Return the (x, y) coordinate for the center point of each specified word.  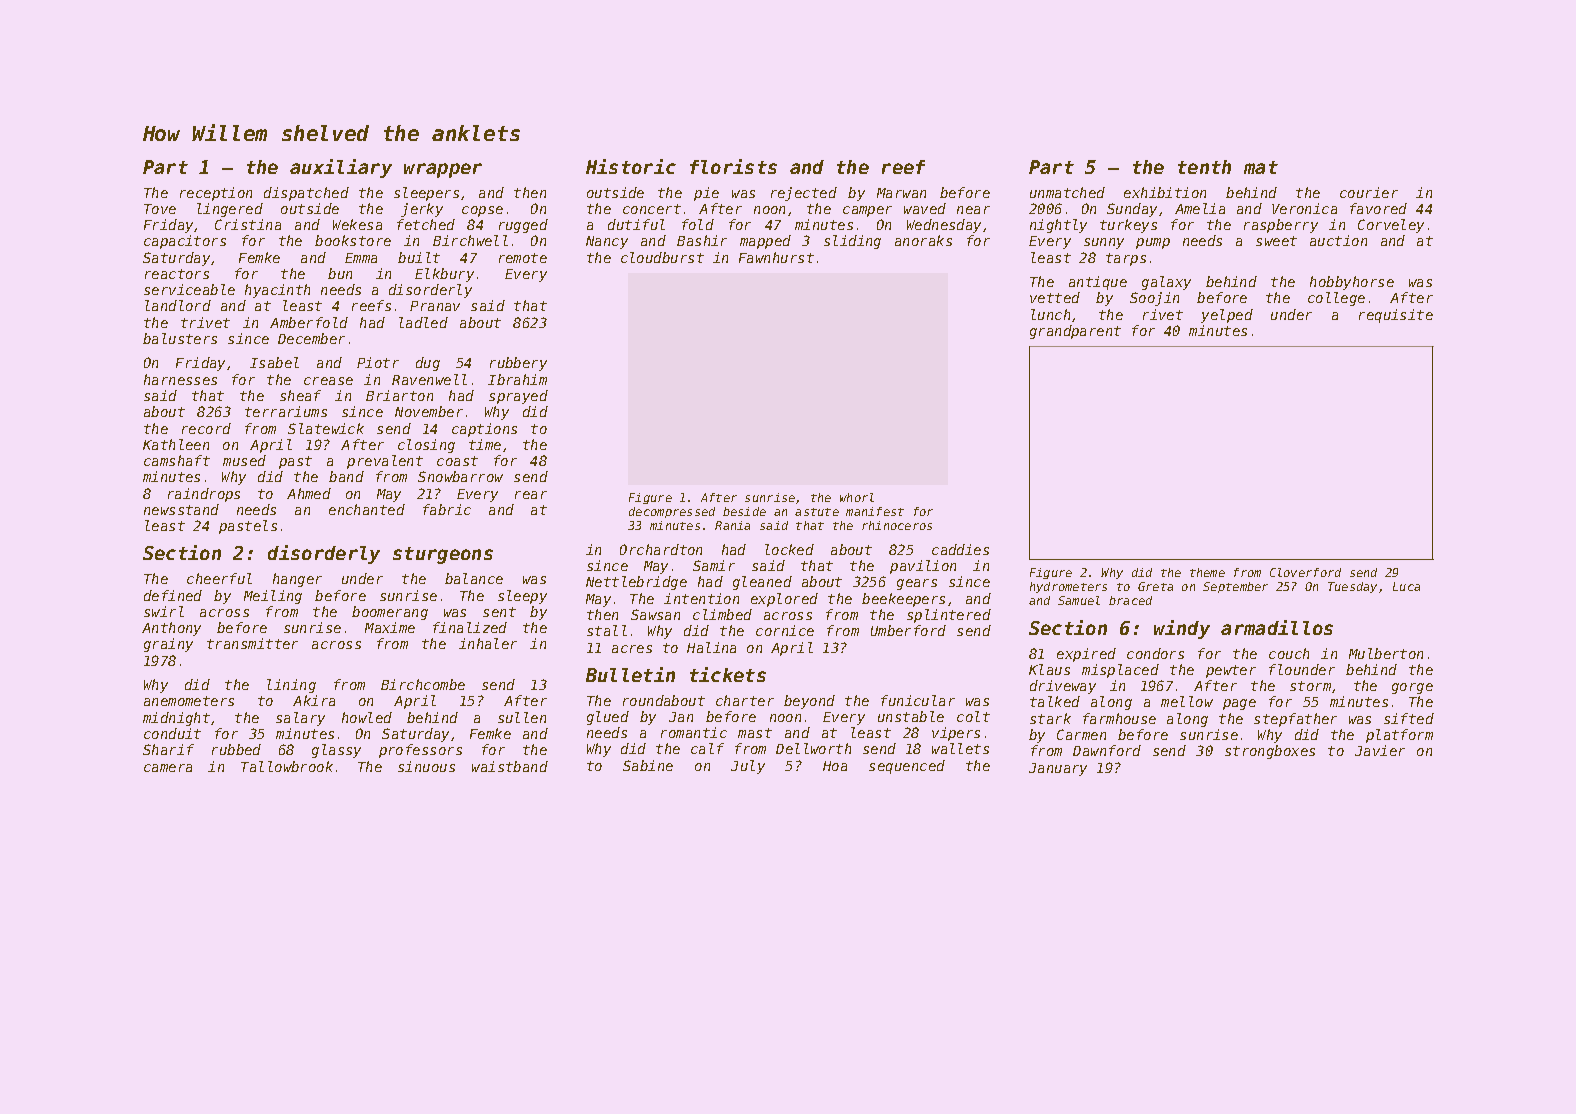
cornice (785, 630)
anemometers (189, 701)
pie (706, 194)
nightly (1058, 226)
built (419, 257)
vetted (1055, 297)
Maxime (390, 627)
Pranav (435, 306)
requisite (1396, 316)
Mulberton (1386, 653)
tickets (728, 674)
